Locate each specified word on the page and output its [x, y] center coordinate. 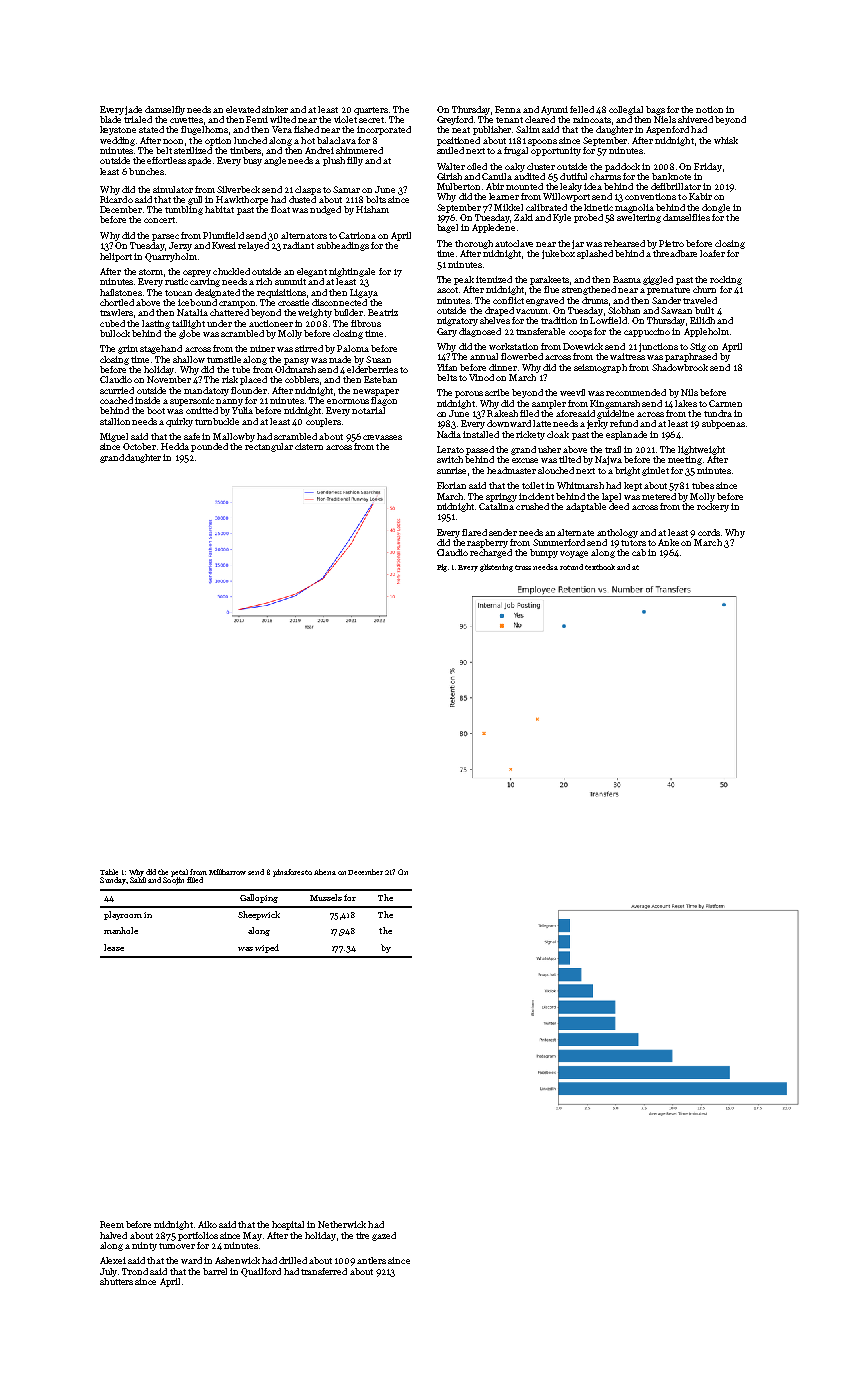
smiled [450, 150]
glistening [496, 568]
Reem [112, 1224]
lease [114, 947]
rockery [713, 507]
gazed [384, 1236]
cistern [309, 446]
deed [619, 506]
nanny [229, 402]
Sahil [138, 880]
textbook [600, 567]
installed [481, 434]
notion [709, 109]
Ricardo [116, 199]
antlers [371, 1260]
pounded [209, 447]
